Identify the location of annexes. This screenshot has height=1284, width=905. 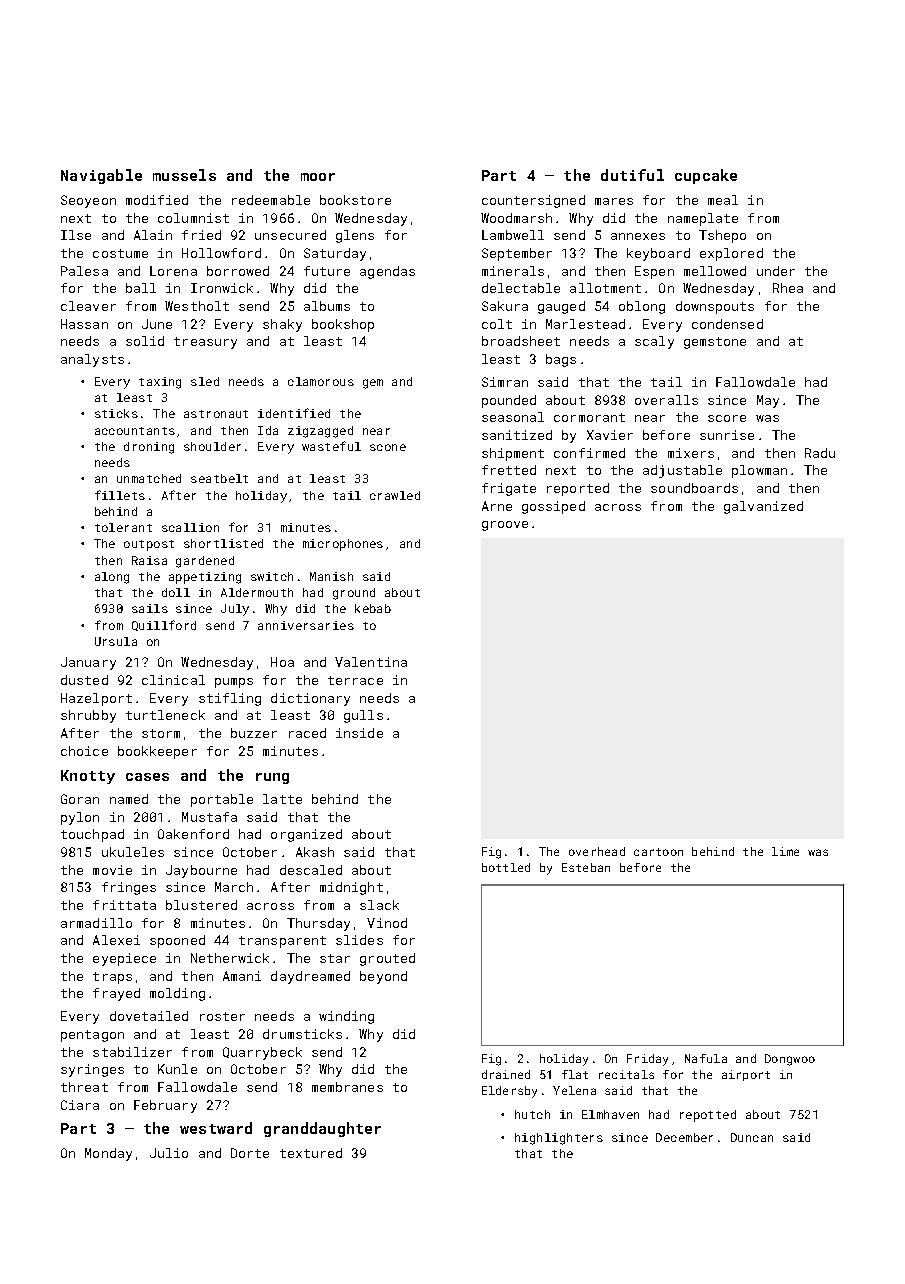
(638, 236).
